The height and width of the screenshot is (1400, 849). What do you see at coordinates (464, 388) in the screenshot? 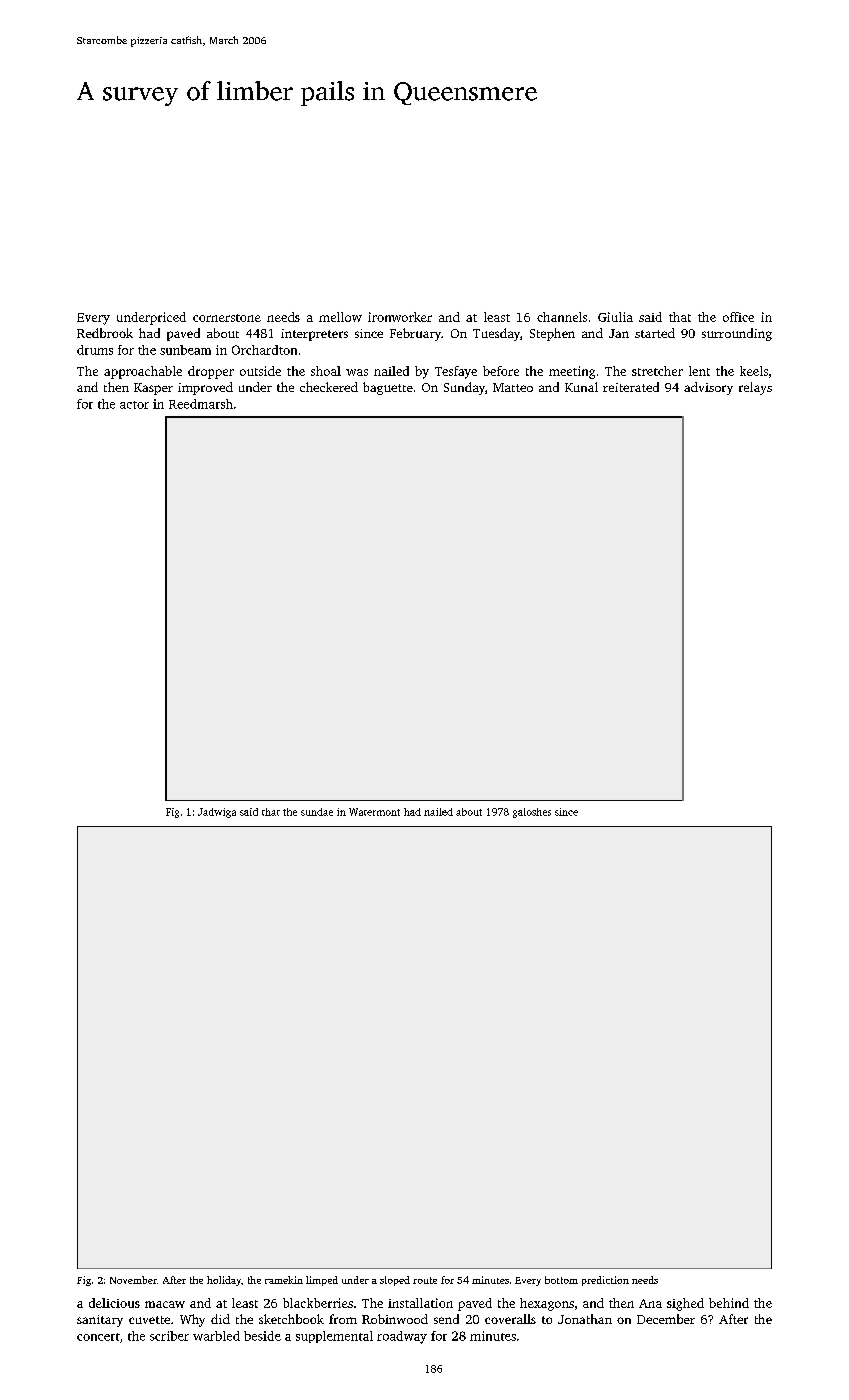
I see `Sunday` at bounding box center [464, 388].
